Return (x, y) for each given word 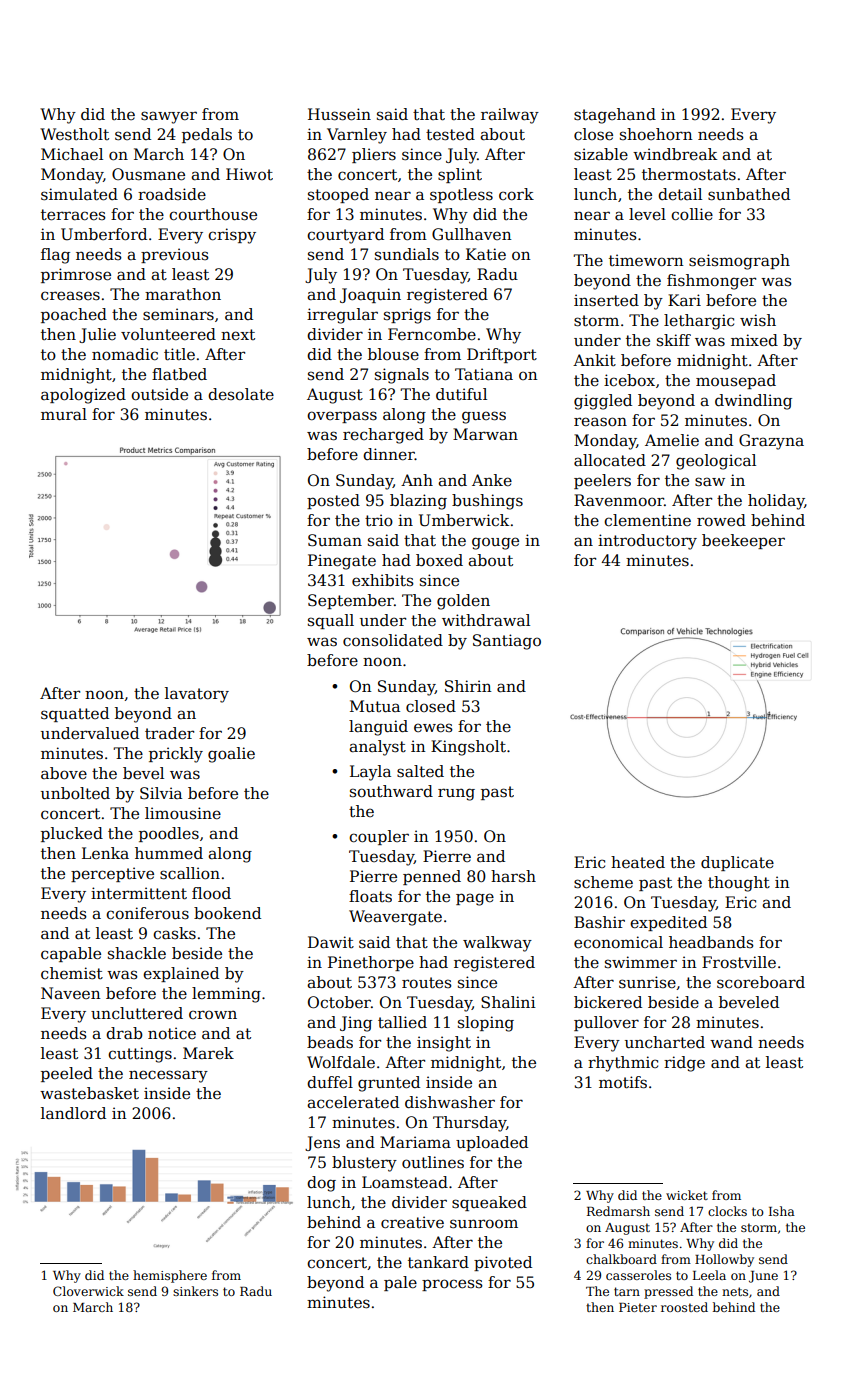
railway (510, 116)
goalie (231, 755)
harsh (513, 876)
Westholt (74, 134)
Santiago (507, 642)
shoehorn (656, 134)
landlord (73, 1113)
